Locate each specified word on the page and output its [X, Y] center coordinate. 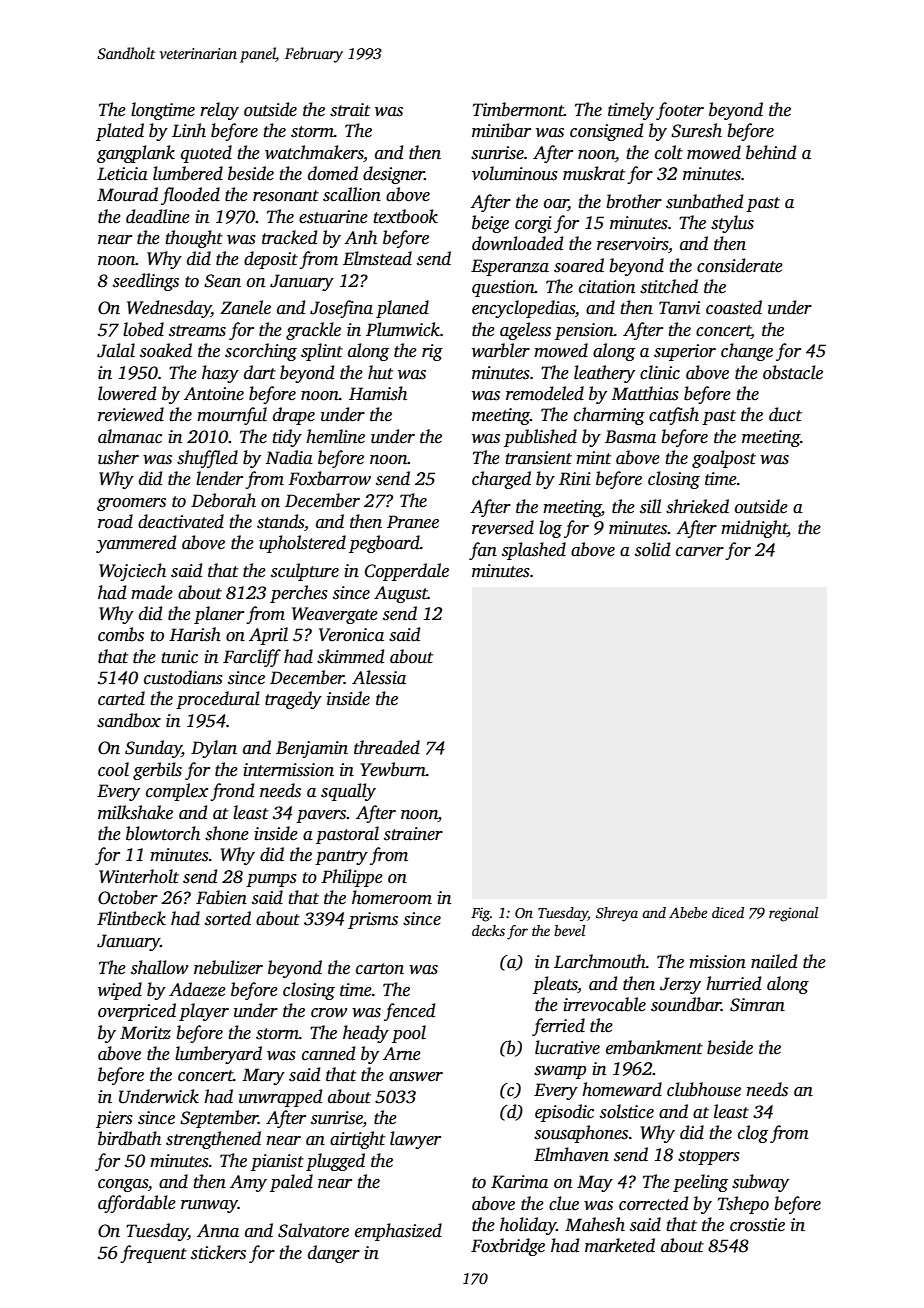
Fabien [221, 897]
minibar [501, 130]
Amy [248, 1183]
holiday [528, 1226]
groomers [131, 504]
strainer [413, 834]
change [747, 352]
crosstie [757, 1225]
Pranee [413, 522]
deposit [271, 260]
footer [680, 111]
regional [793, 914]
